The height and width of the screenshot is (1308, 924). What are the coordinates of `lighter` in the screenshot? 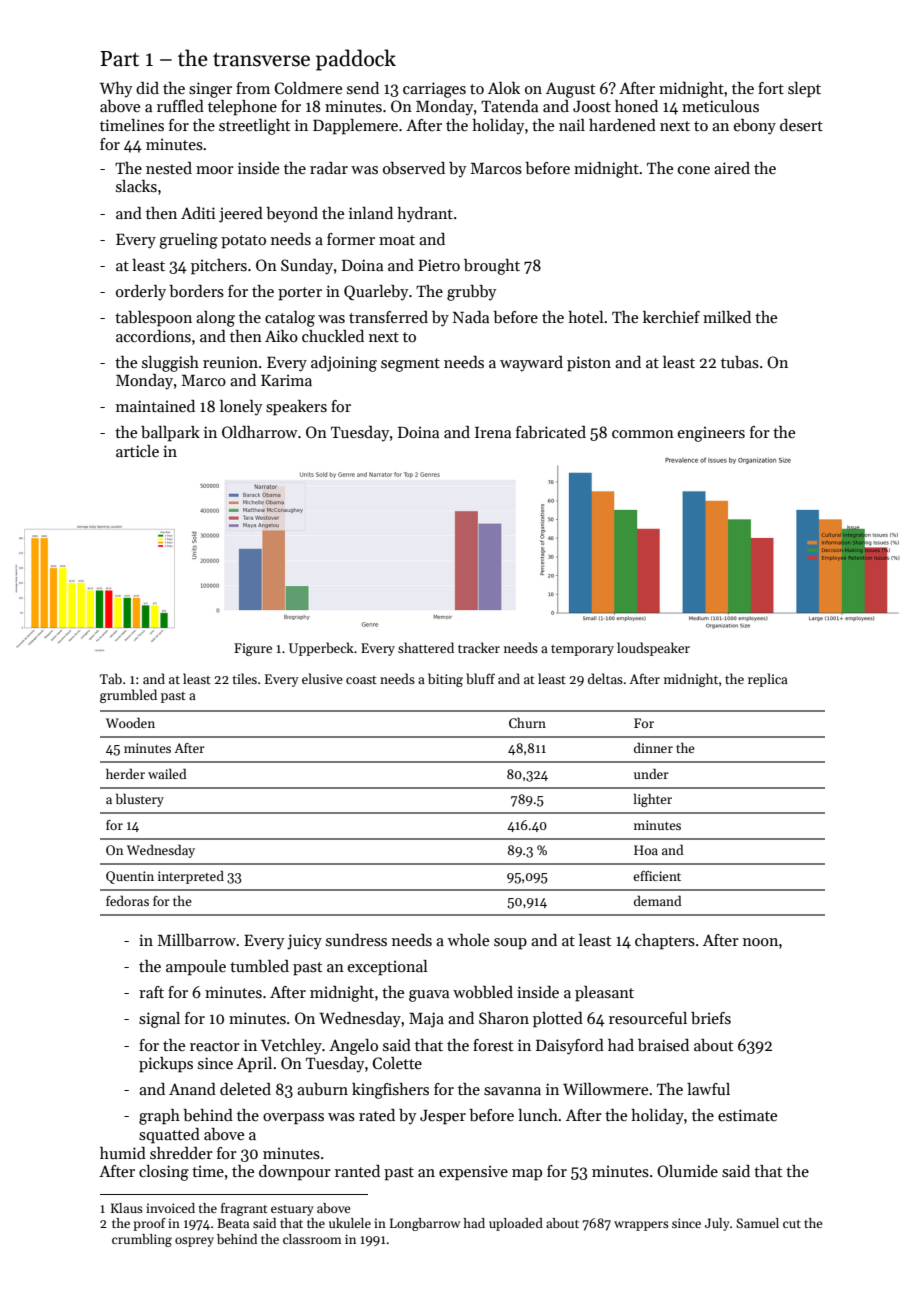 It's located at (652, 800).
